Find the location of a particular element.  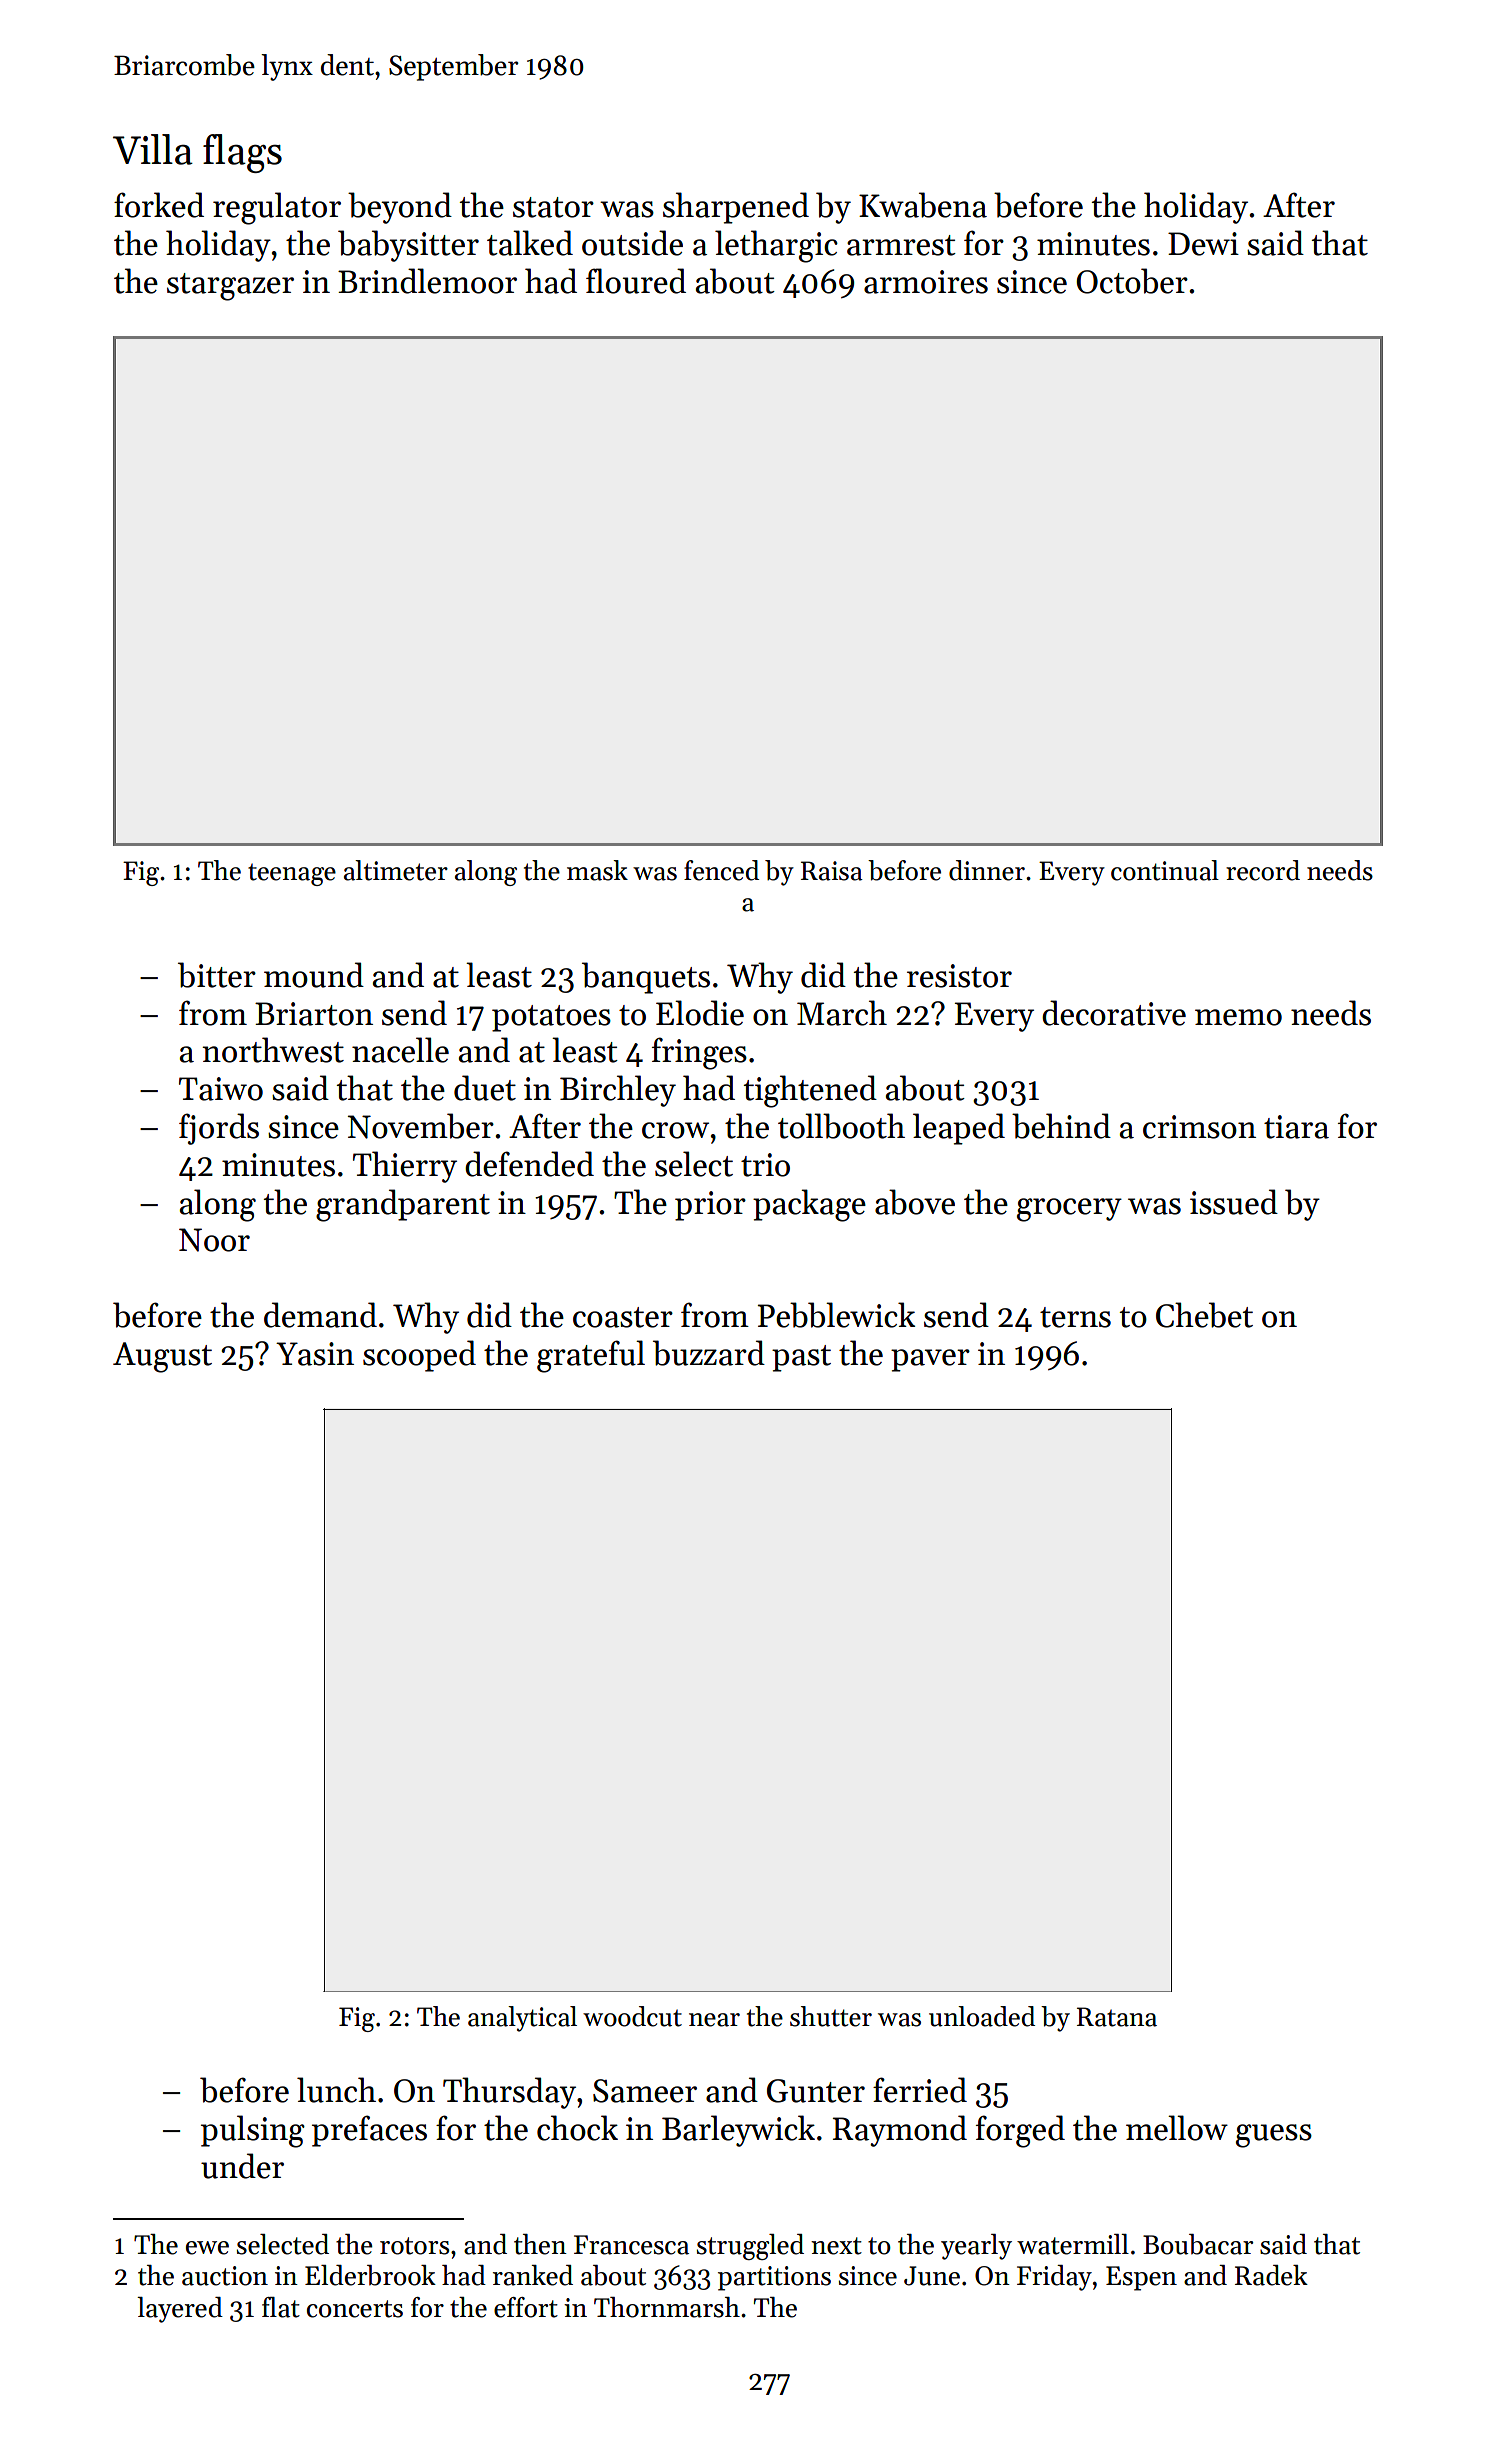

analytical is located at coordinates (522, 2019).
